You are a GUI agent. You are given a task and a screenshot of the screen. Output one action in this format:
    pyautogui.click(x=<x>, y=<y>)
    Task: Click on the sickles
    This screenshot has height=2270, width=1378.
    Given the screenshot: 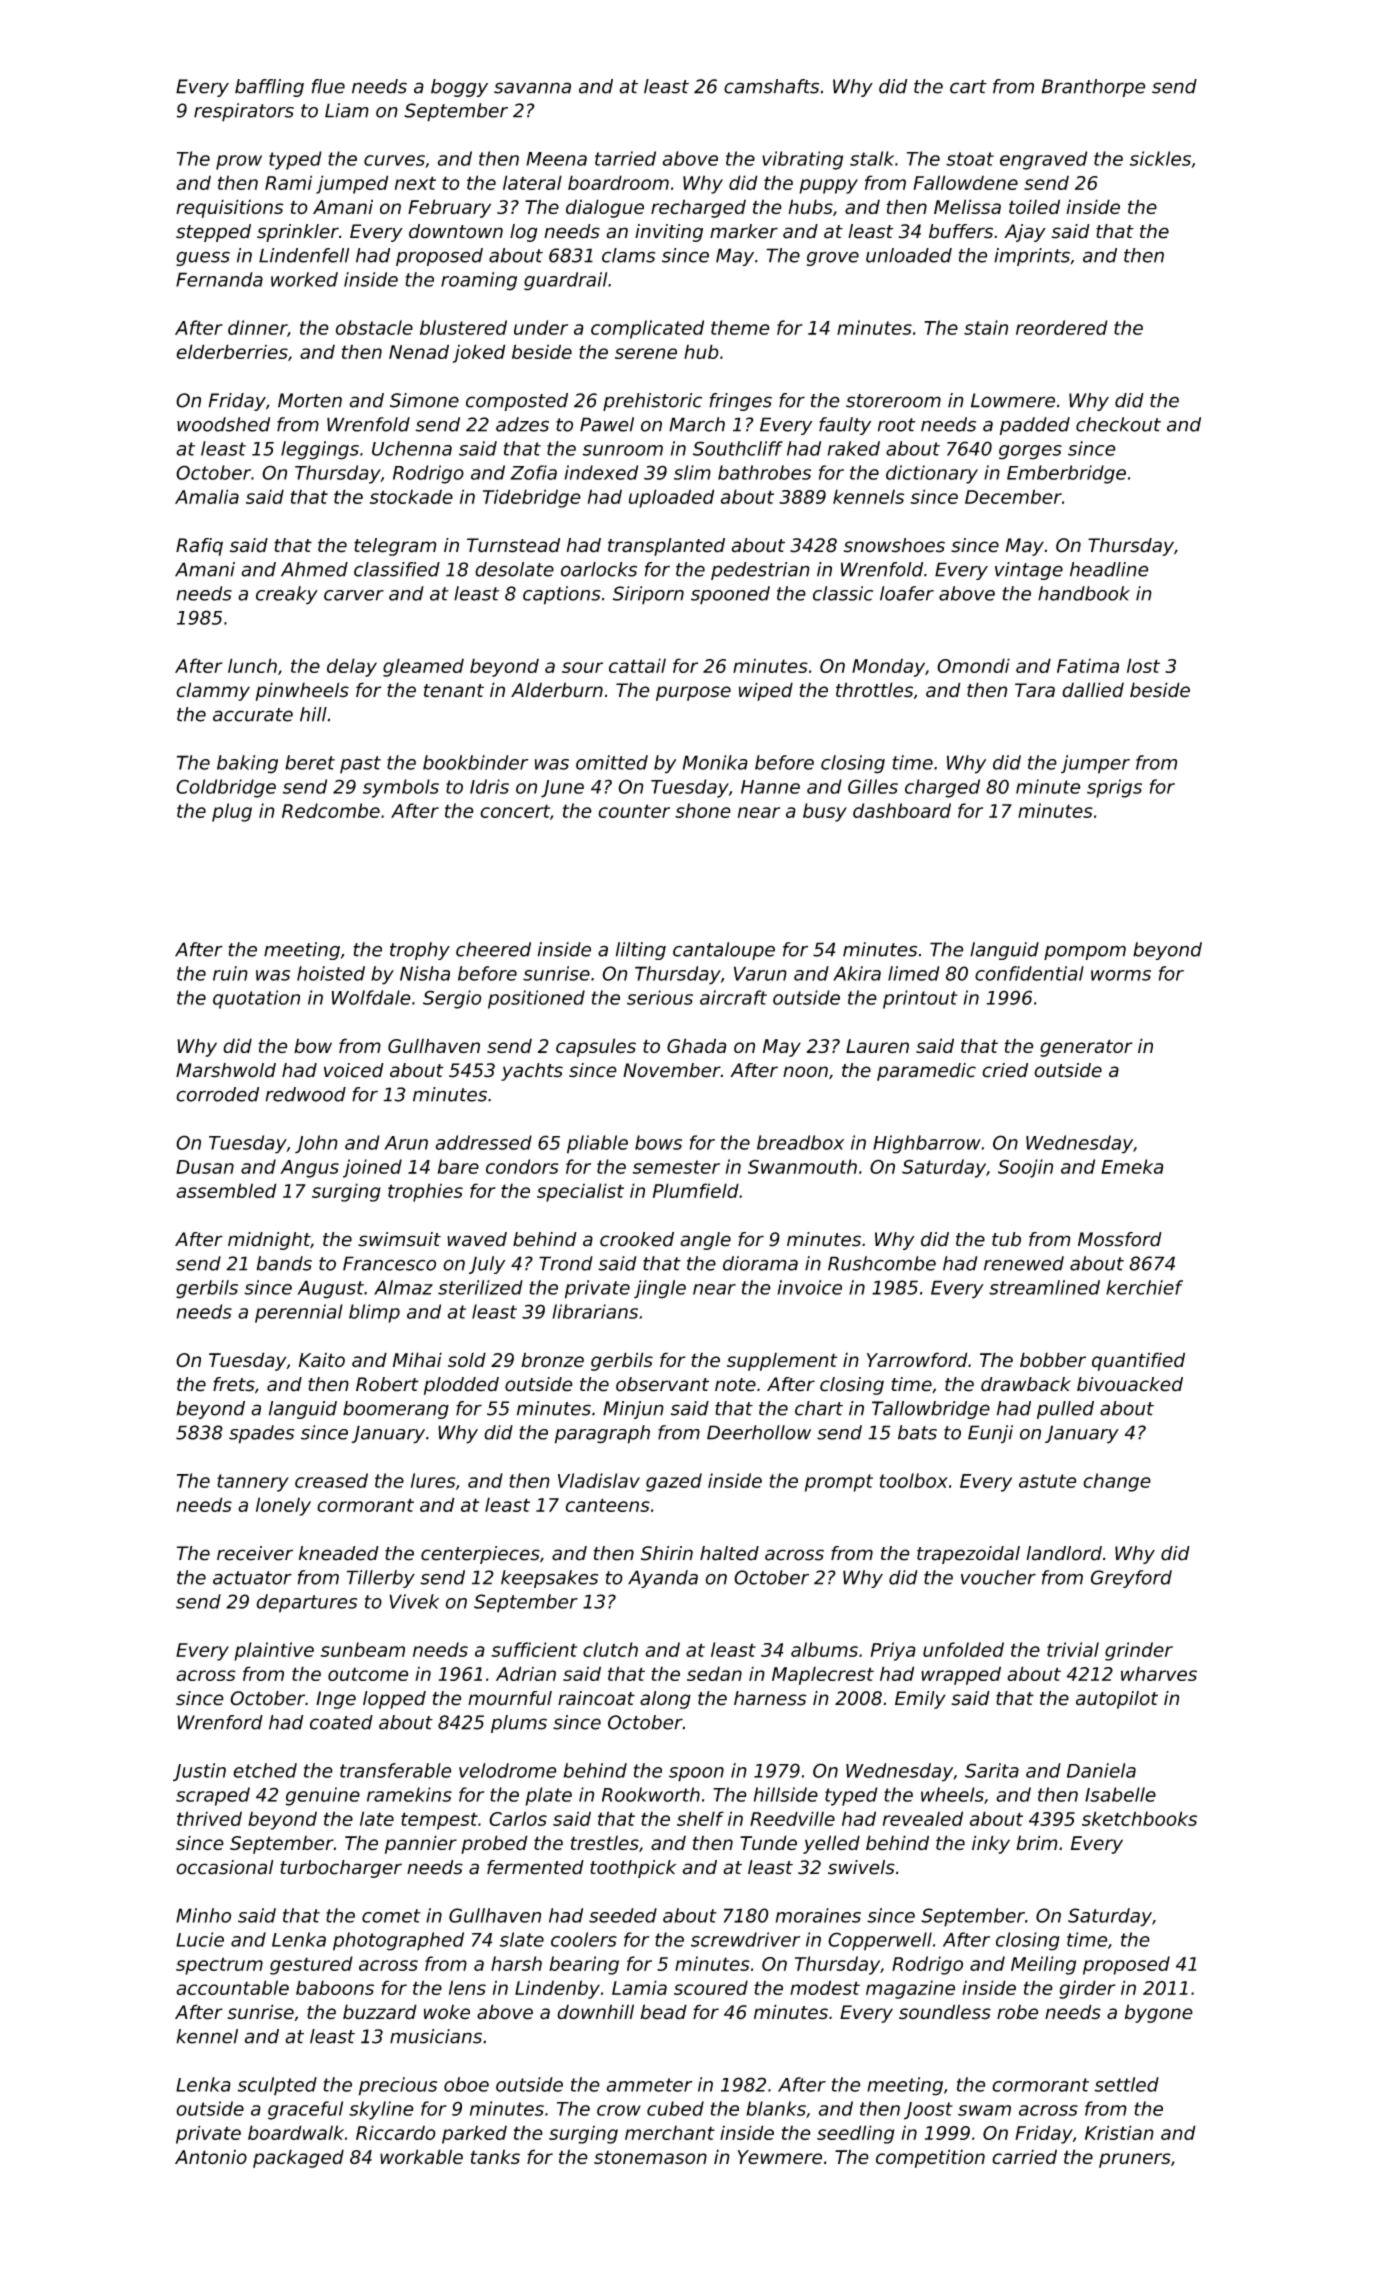 What is the action you would take?
    pyautogui.click(x=1160, y=158)
